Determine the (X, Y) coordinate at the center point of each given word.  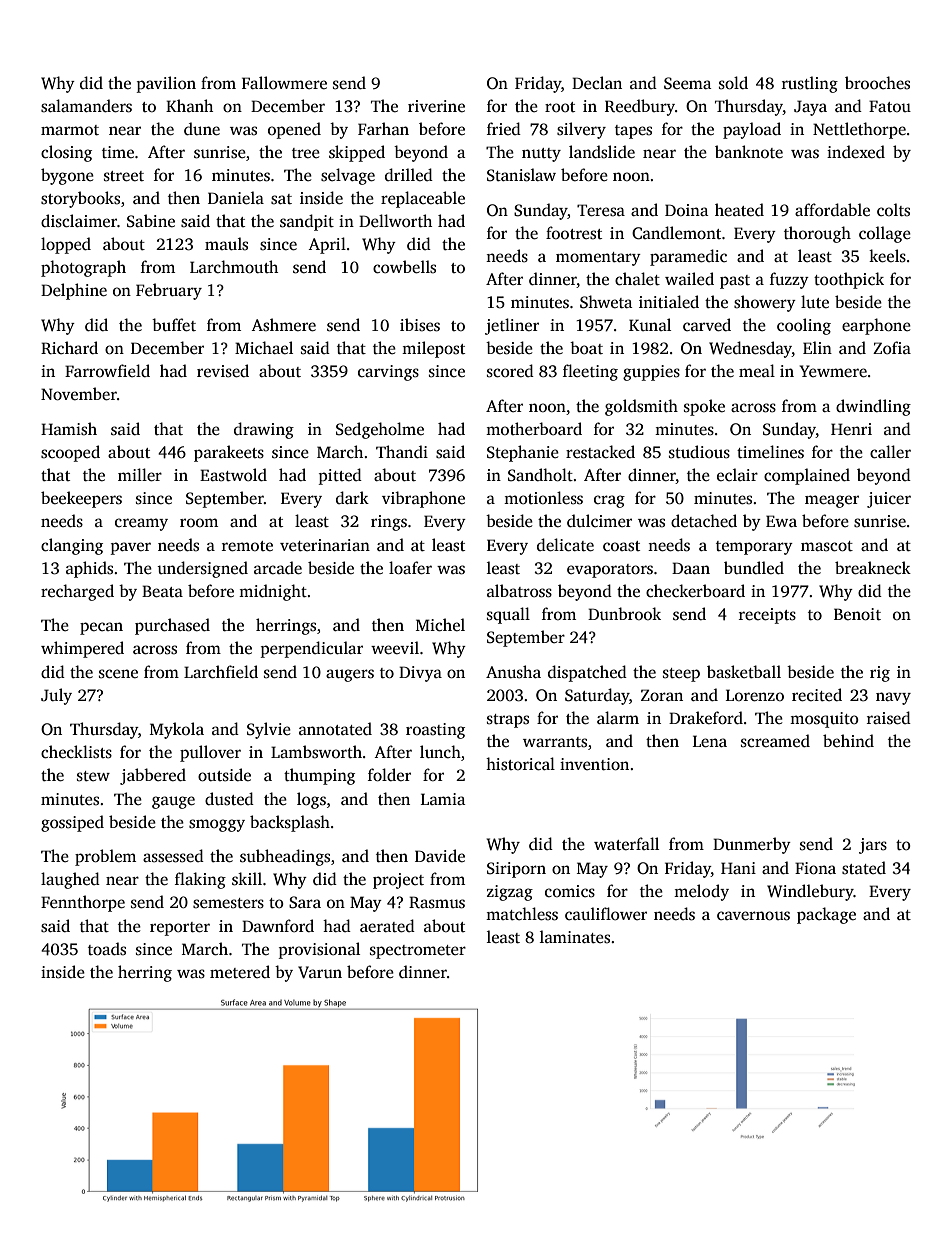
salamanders (86, 106)
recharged (77, 592)
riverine (436, 106)
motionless (543, 498)
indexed (856, 152)
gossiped (72, 823)
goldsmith (641, 407)
